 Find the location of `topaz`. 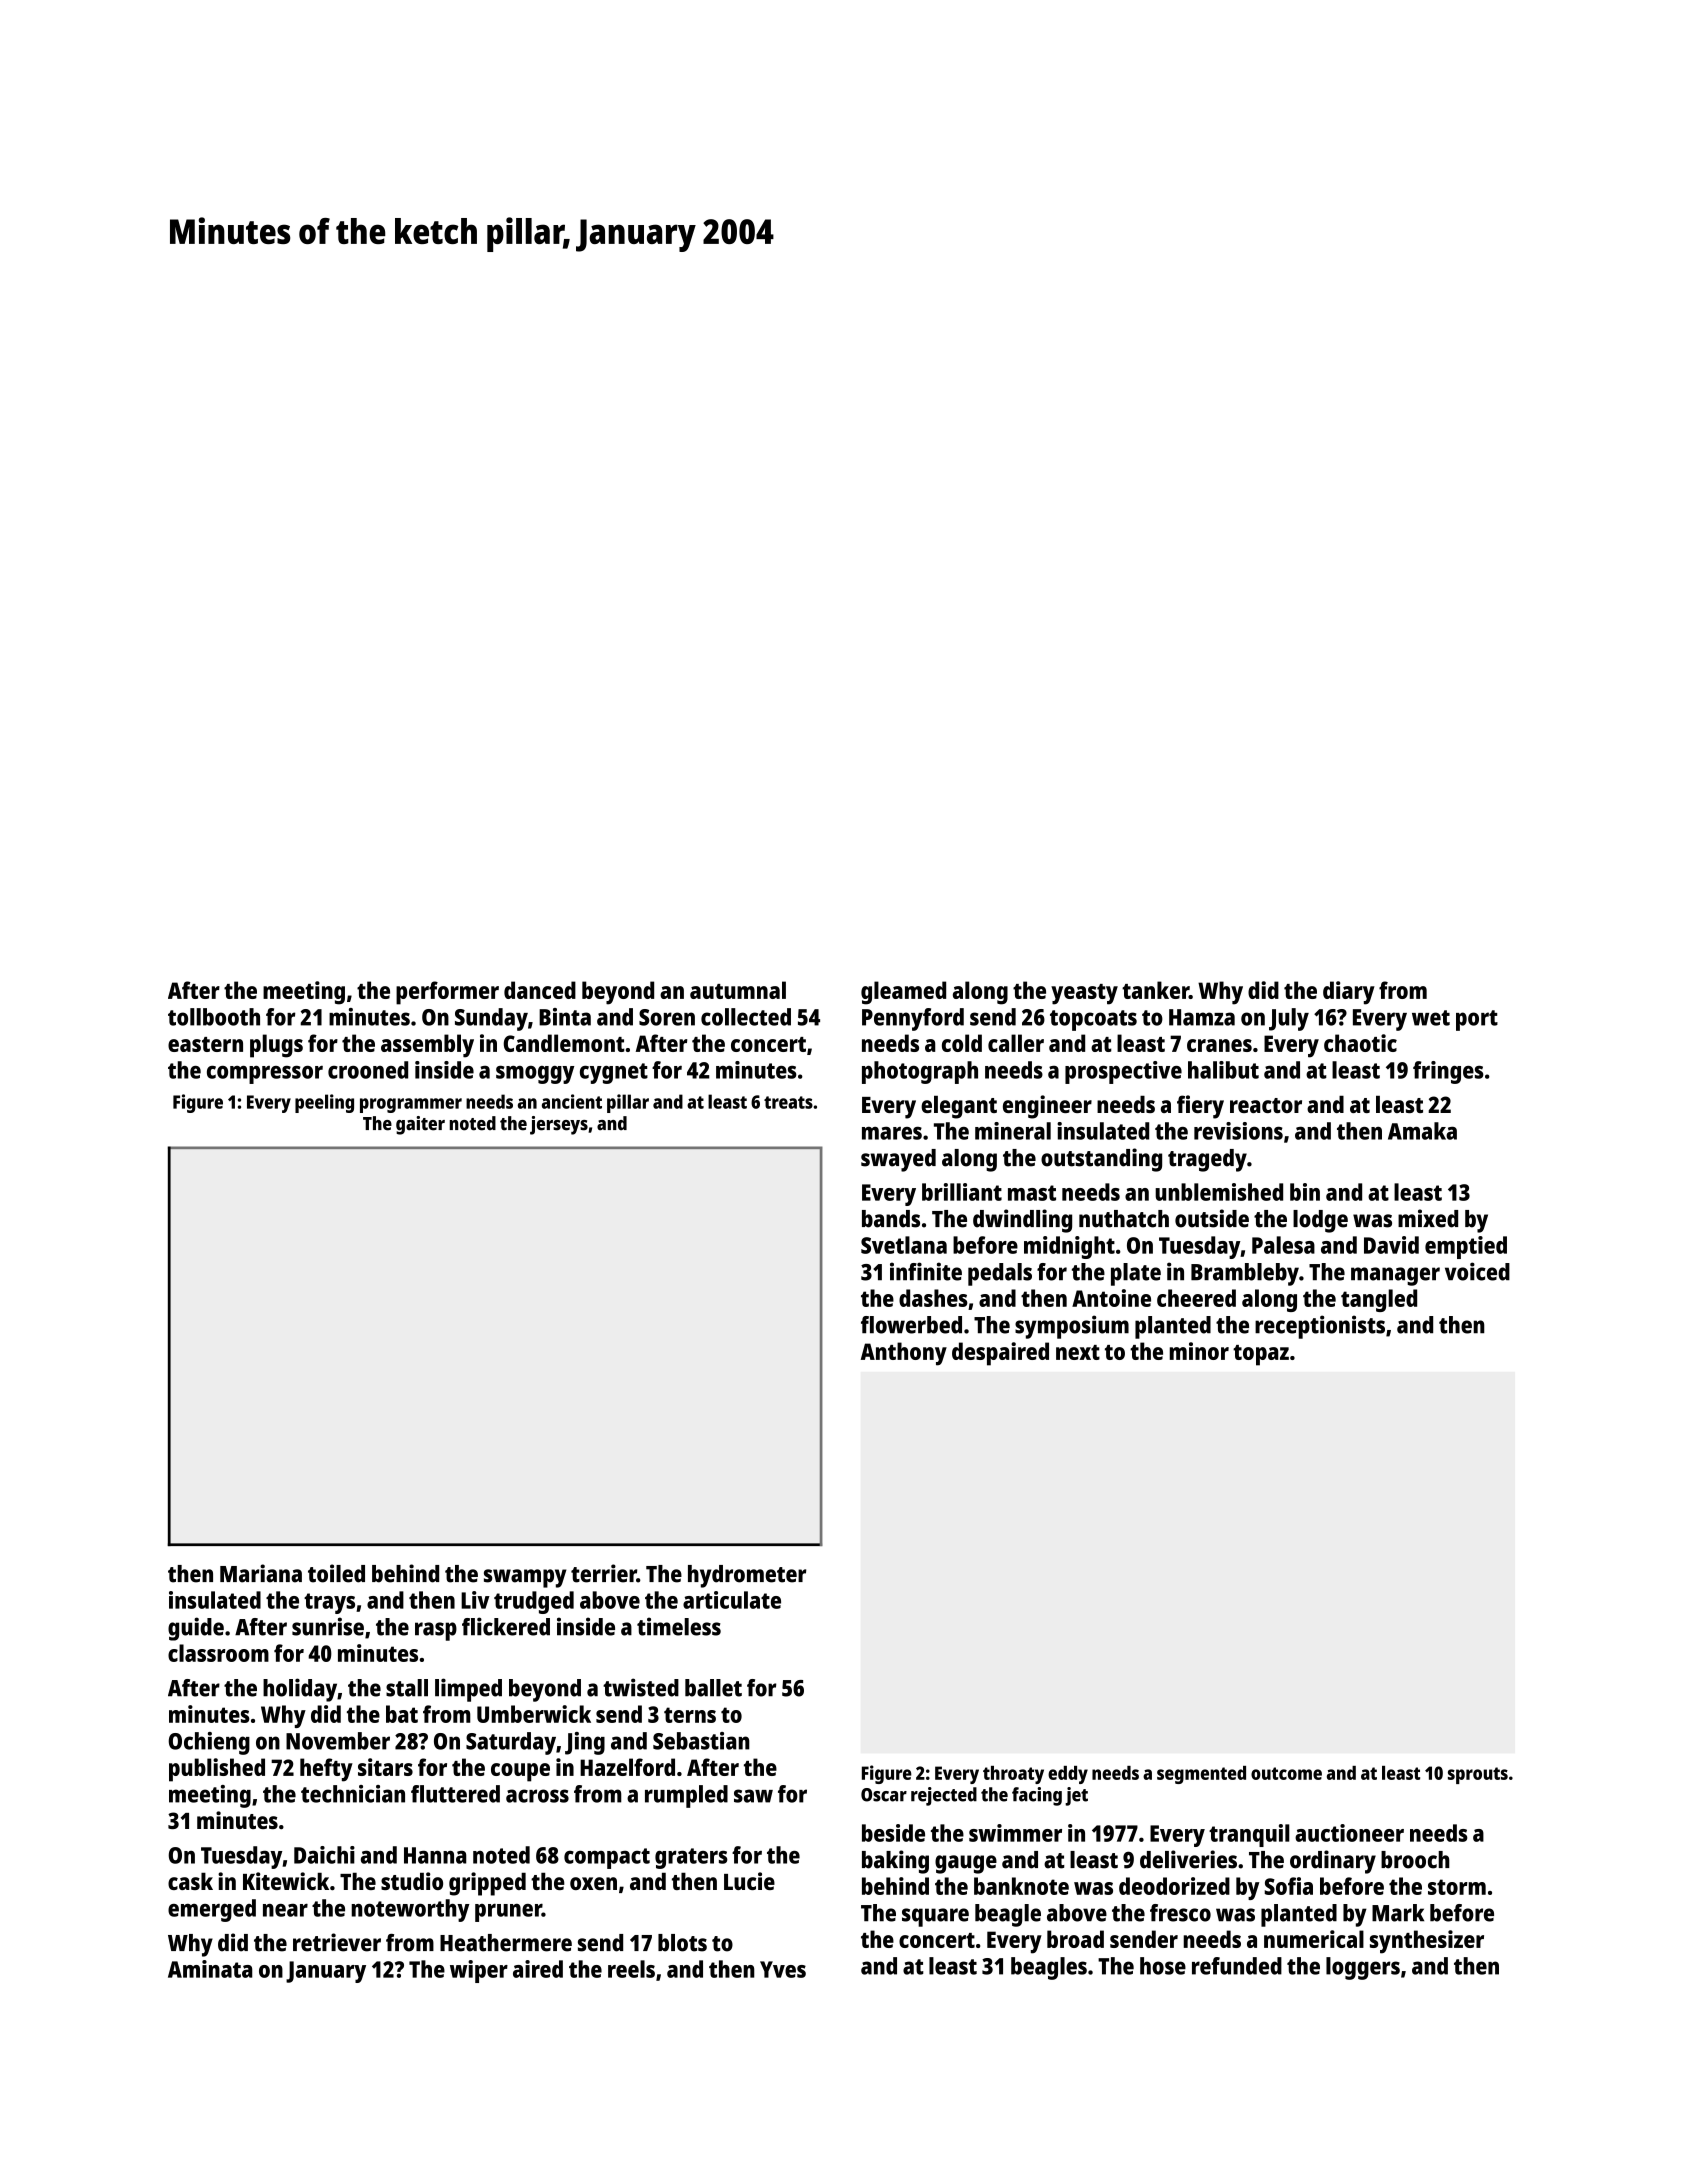

topaz is located at coordinates (1261, 1355).
